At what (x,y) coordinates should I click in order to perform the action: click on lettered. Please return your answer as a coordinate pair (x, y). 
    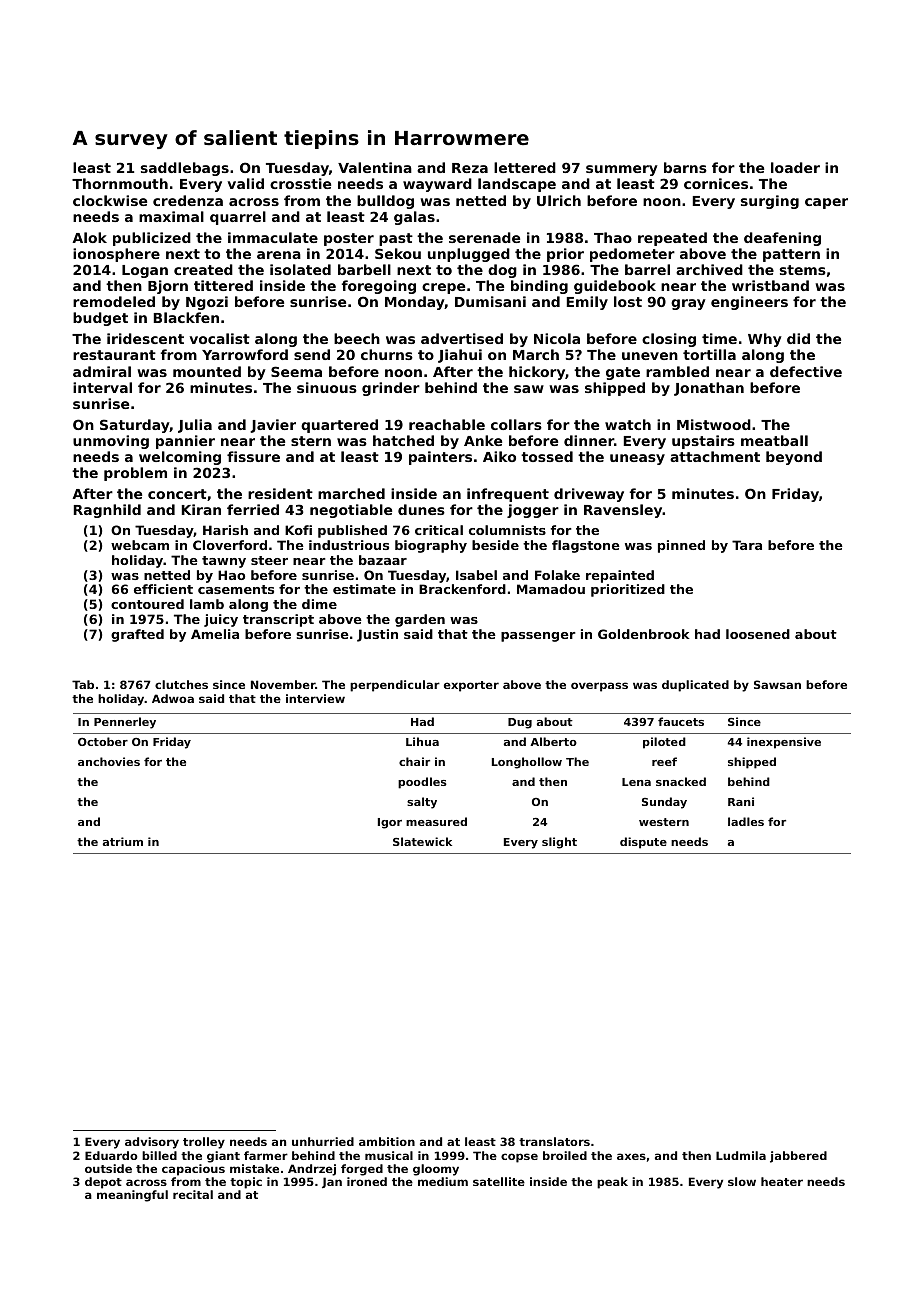
    Looking at the image, I should click on (525, 167).
